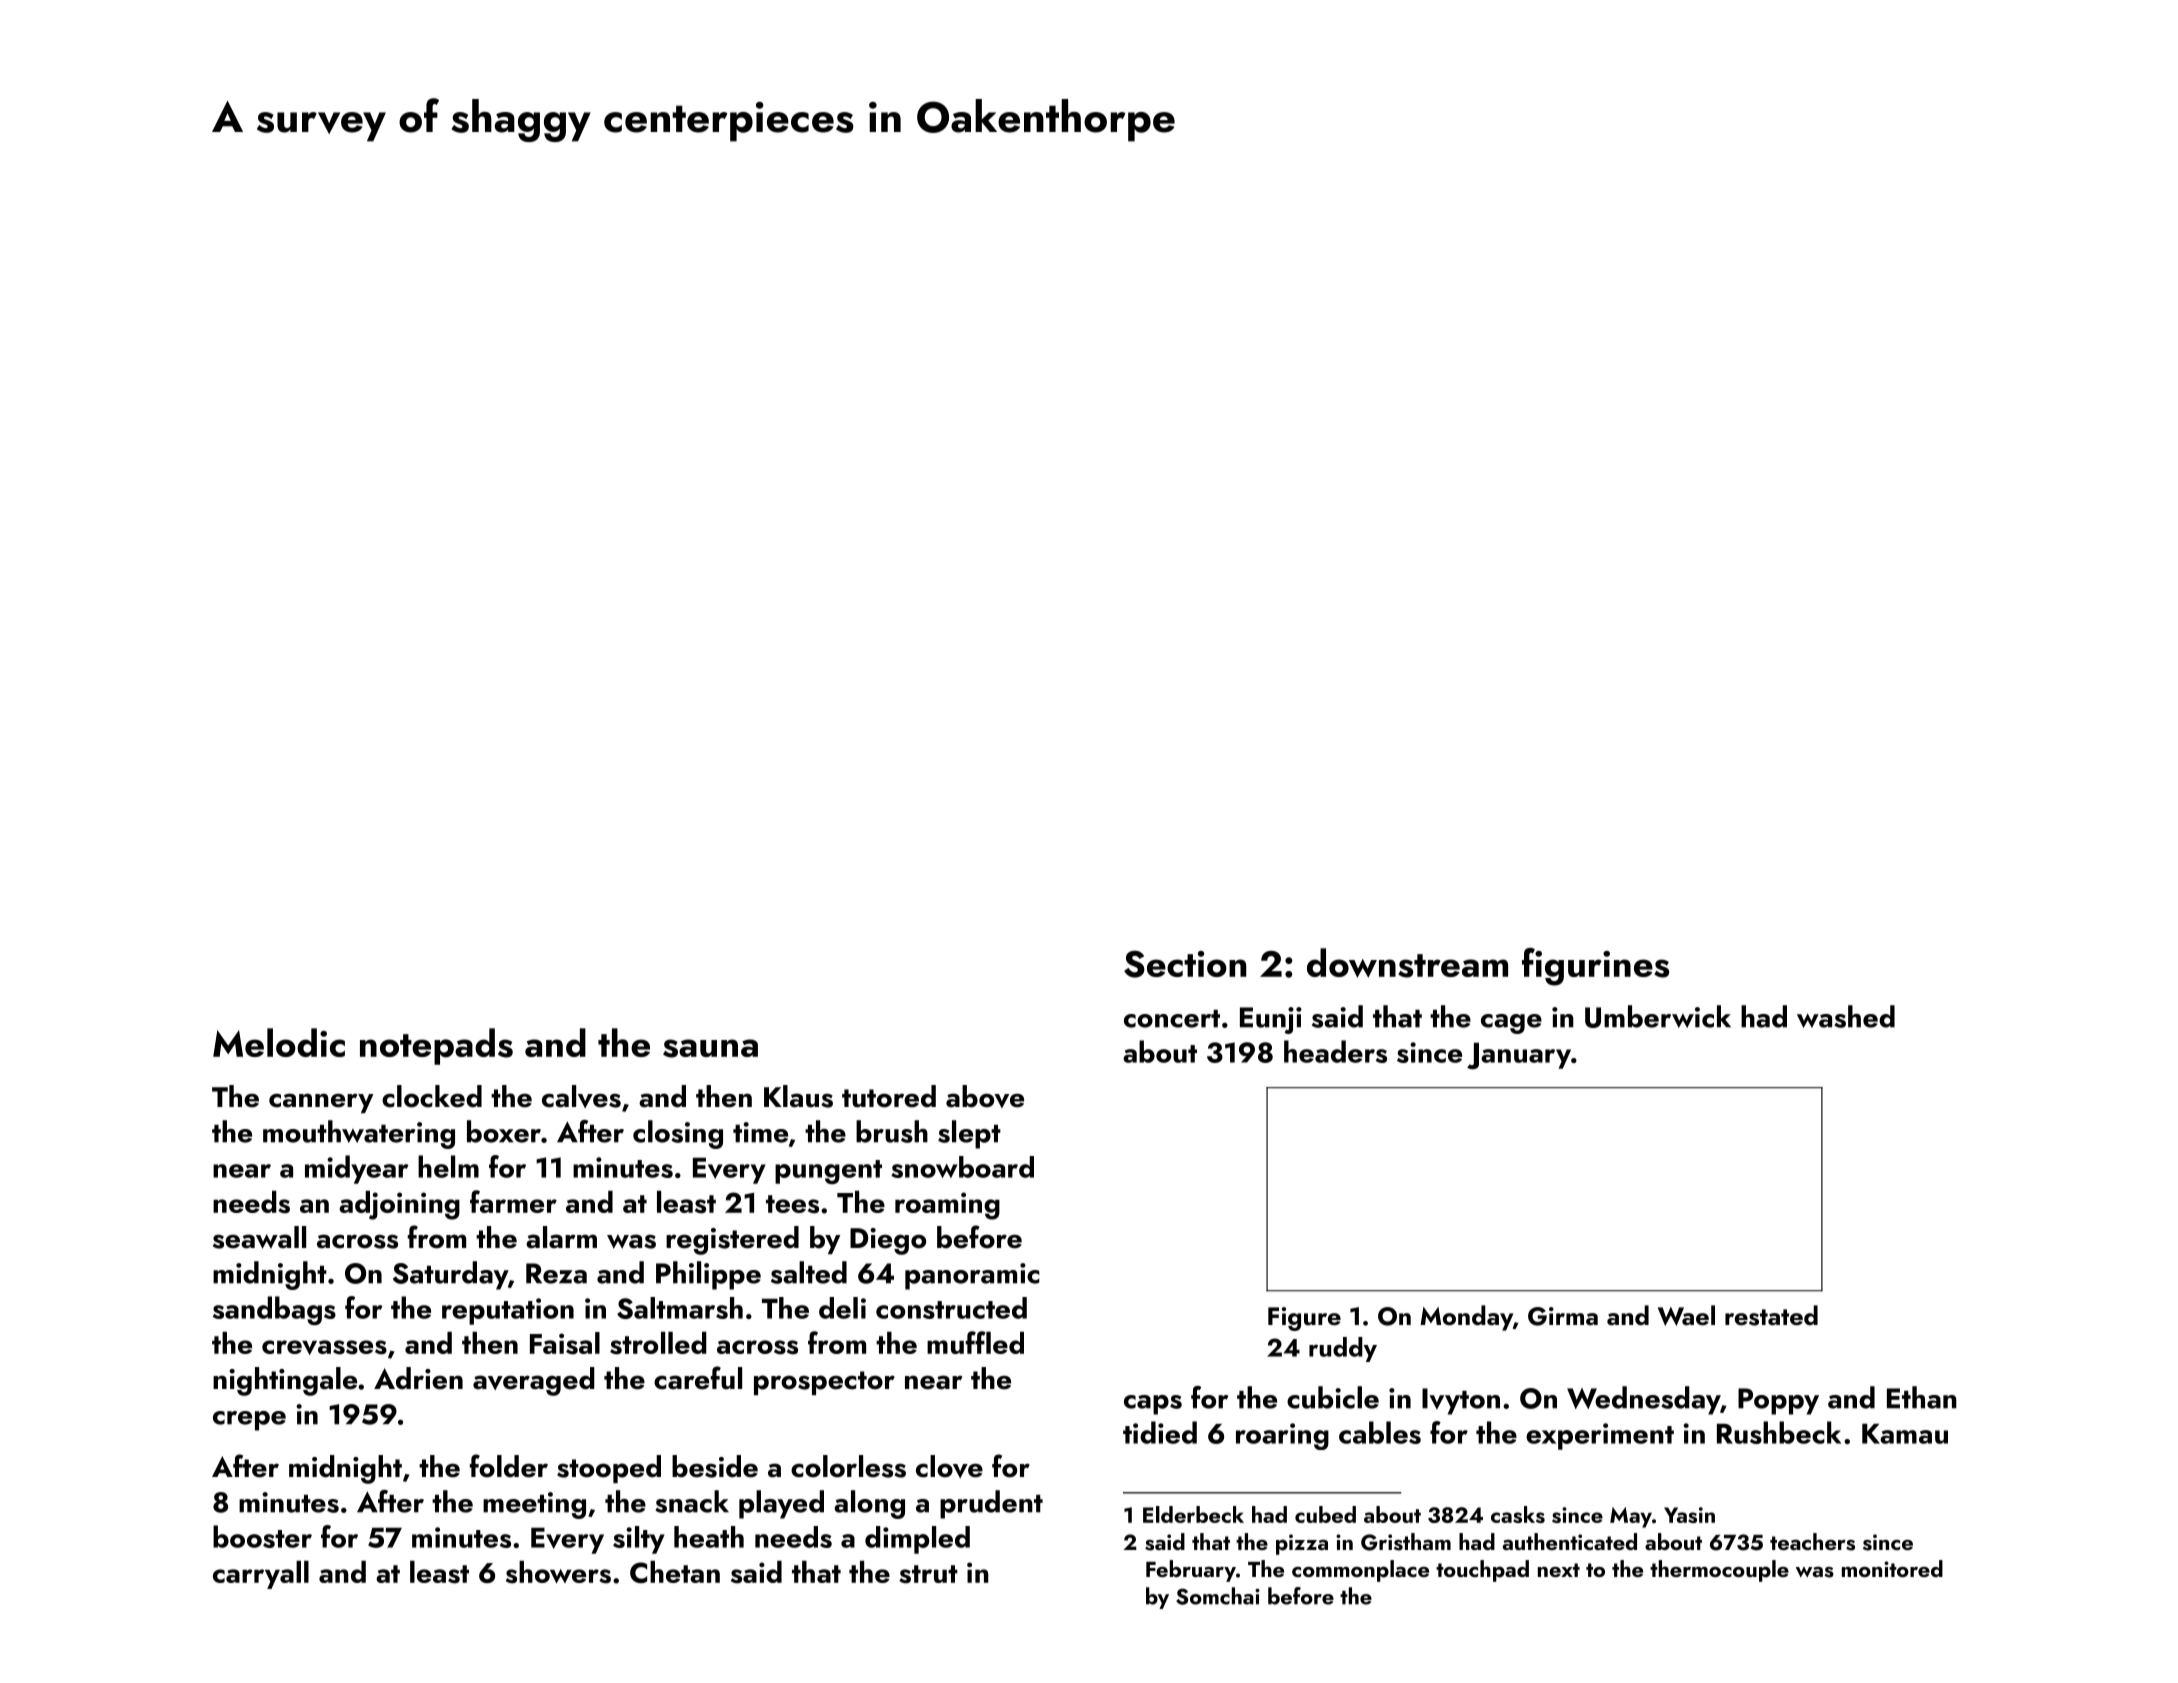  I want to click on Melodic, so click(279, 1042).
